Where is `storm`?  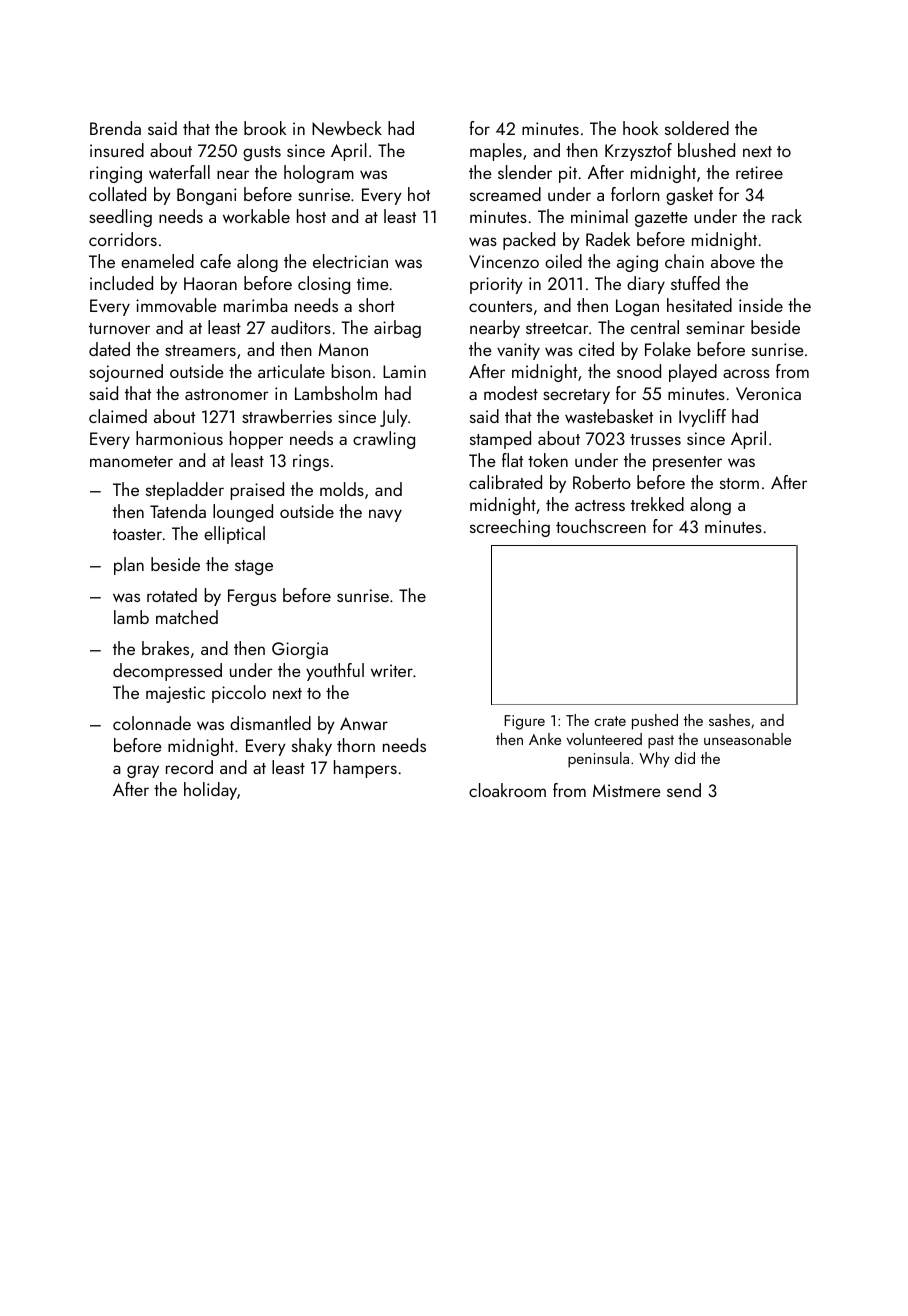
storm is located at coordinates (739, 483).
